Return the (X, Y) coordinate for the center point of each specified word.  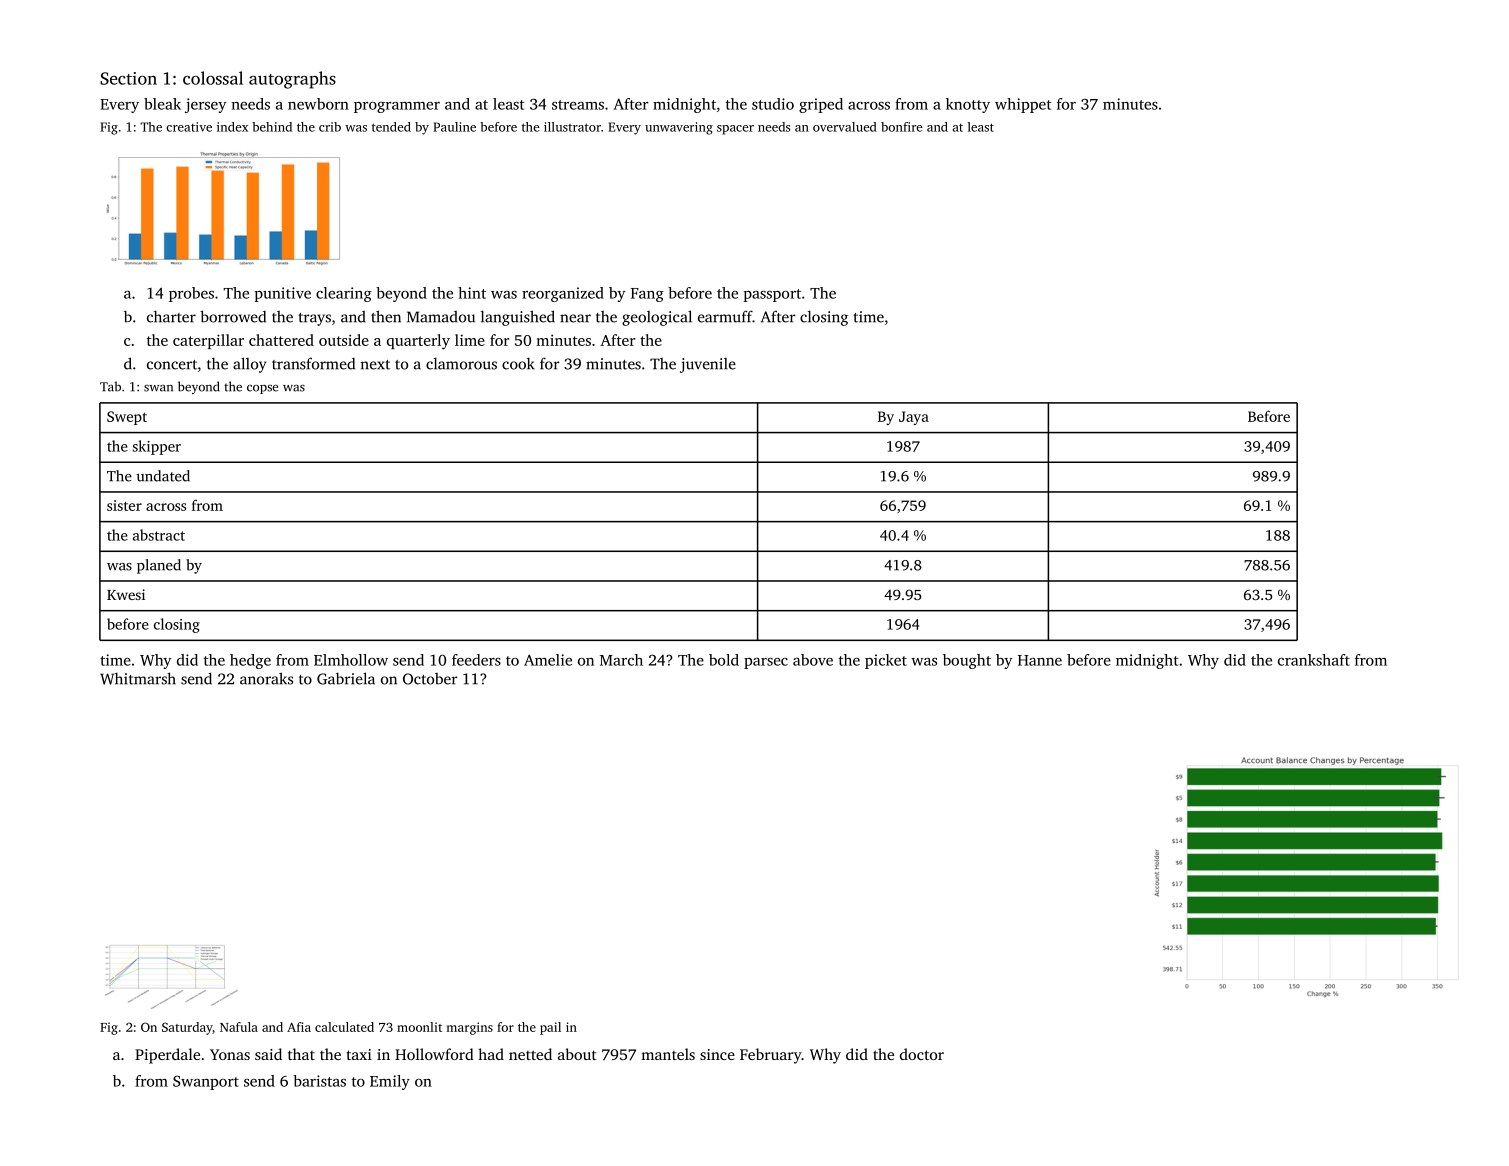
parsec (766, 663)
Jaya (914, 418)
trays (314, 319)
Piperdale (167, 1056)
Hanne (1040, 660)
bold (724, 660)
